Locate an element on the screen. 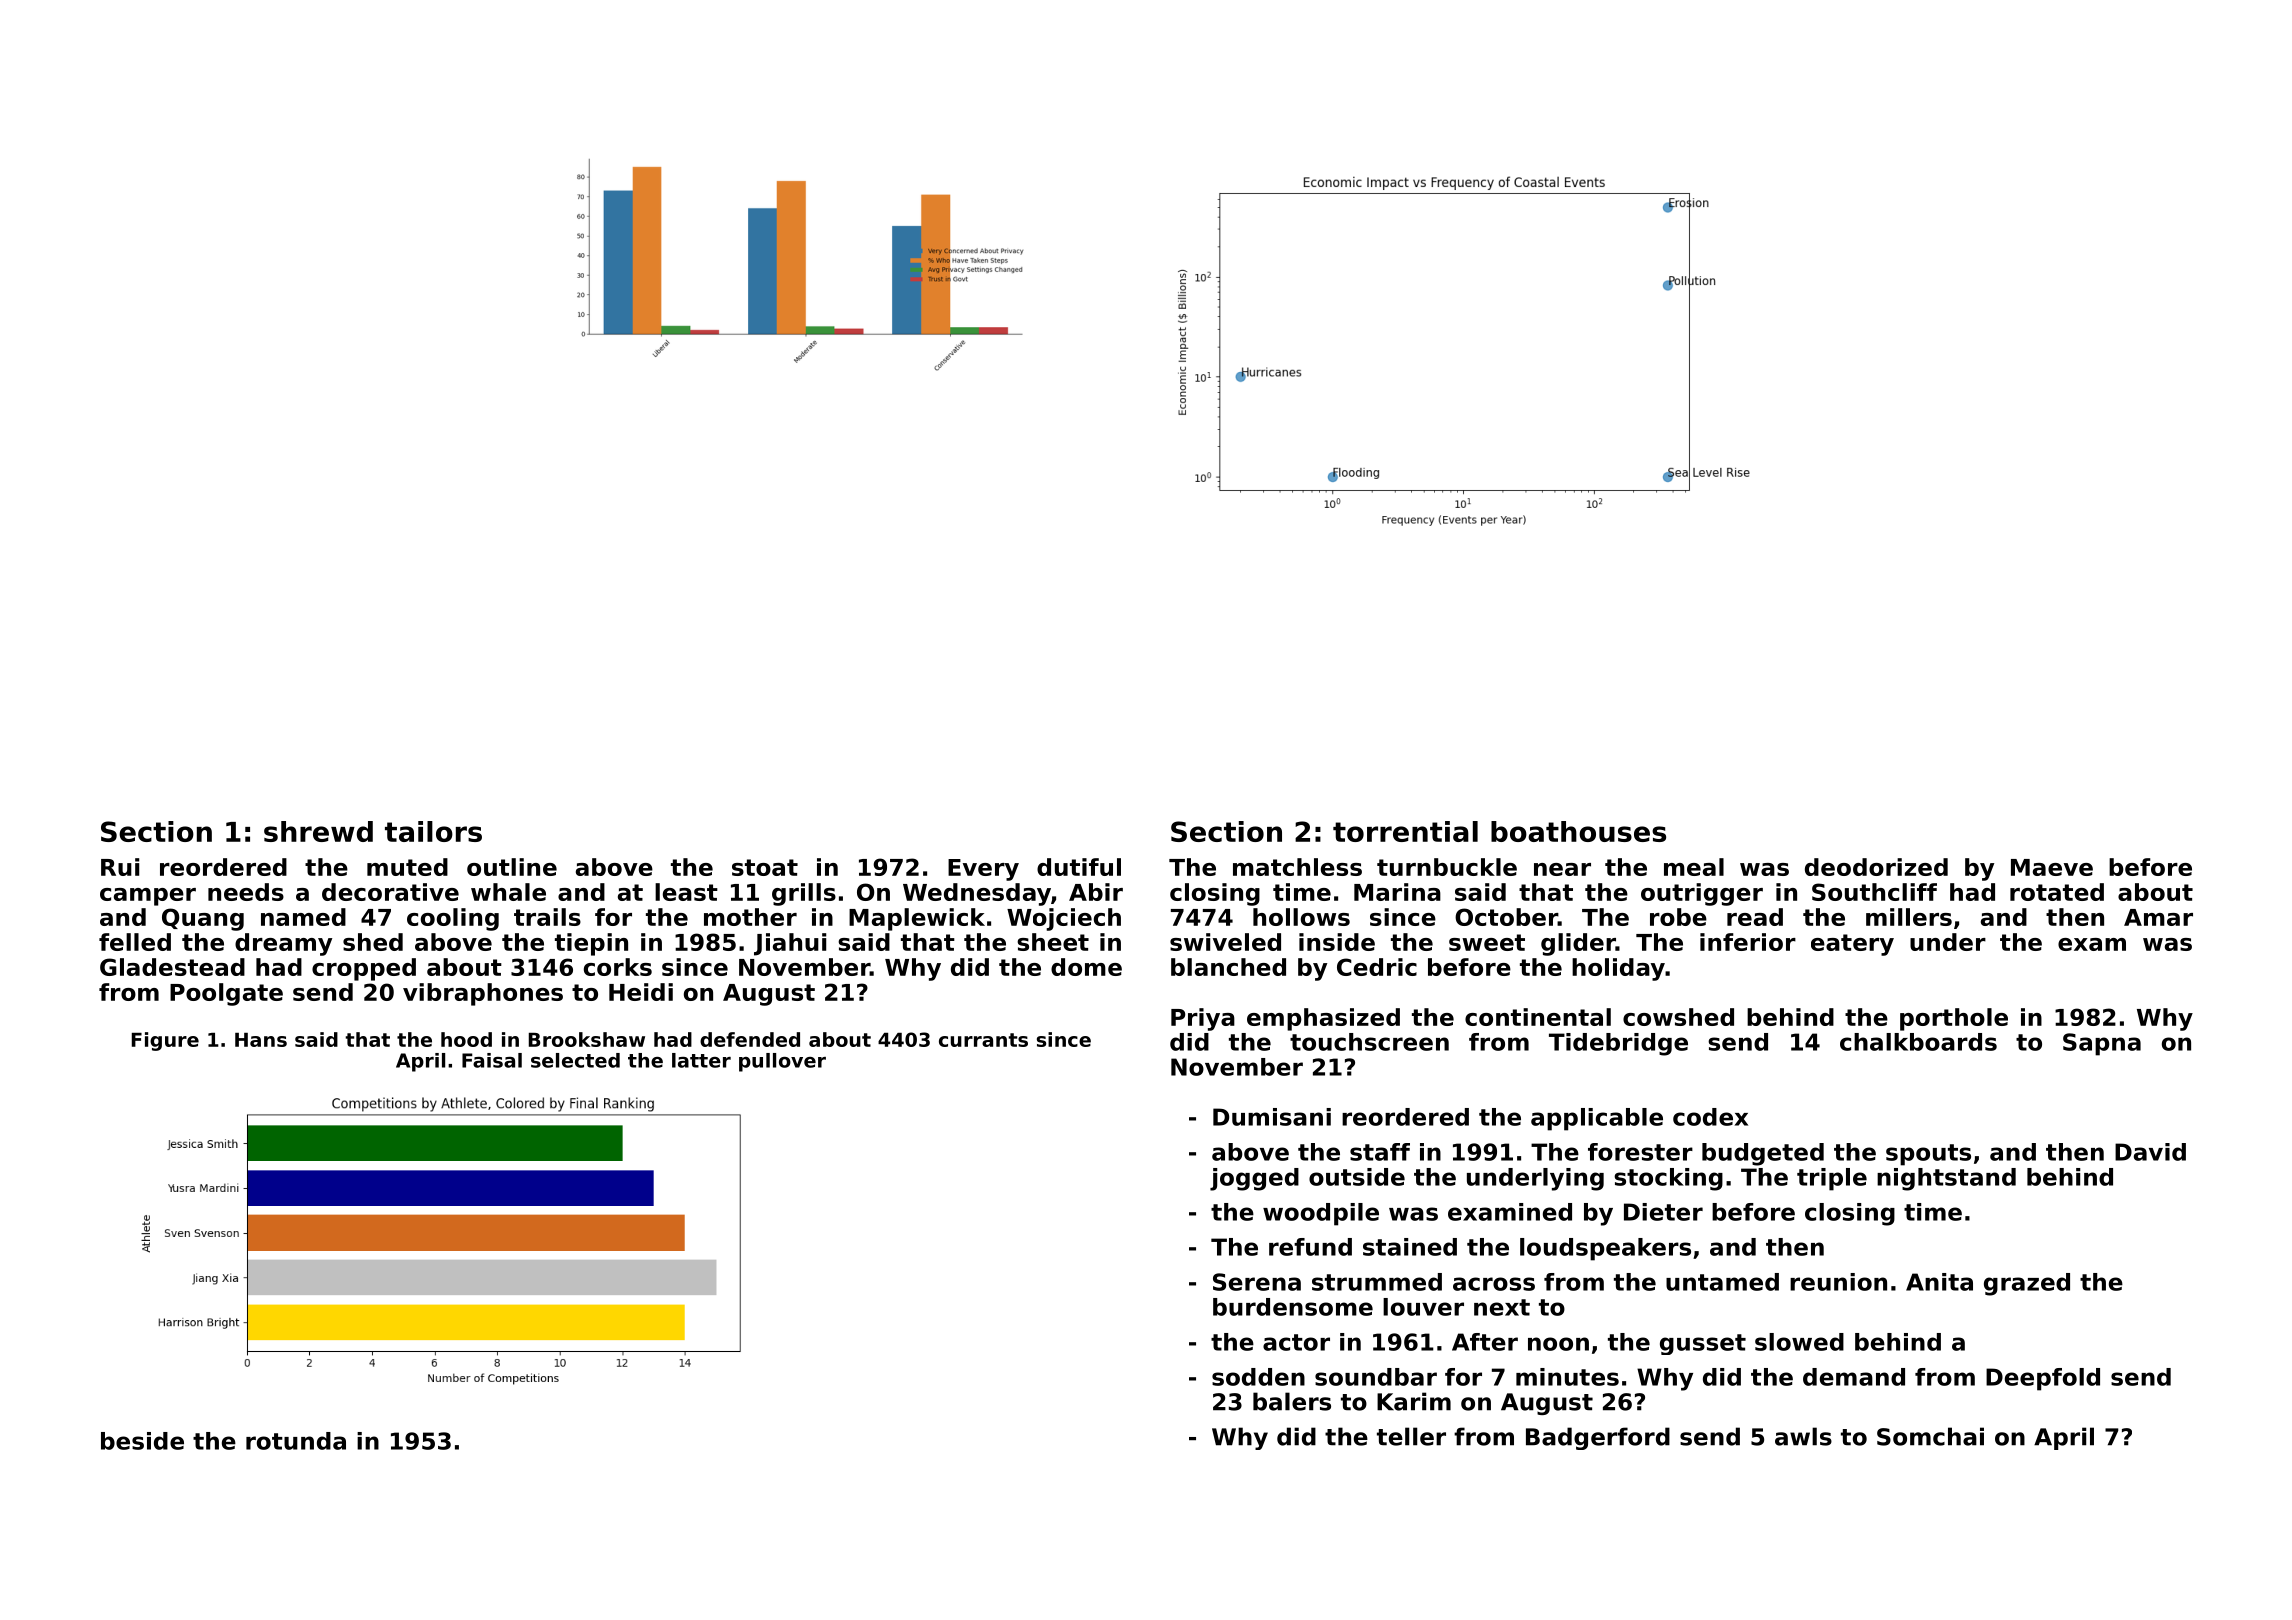 The height and width of the screenshot is (1620, 2292). Somchai is located at coordinates (1930, 1436).
